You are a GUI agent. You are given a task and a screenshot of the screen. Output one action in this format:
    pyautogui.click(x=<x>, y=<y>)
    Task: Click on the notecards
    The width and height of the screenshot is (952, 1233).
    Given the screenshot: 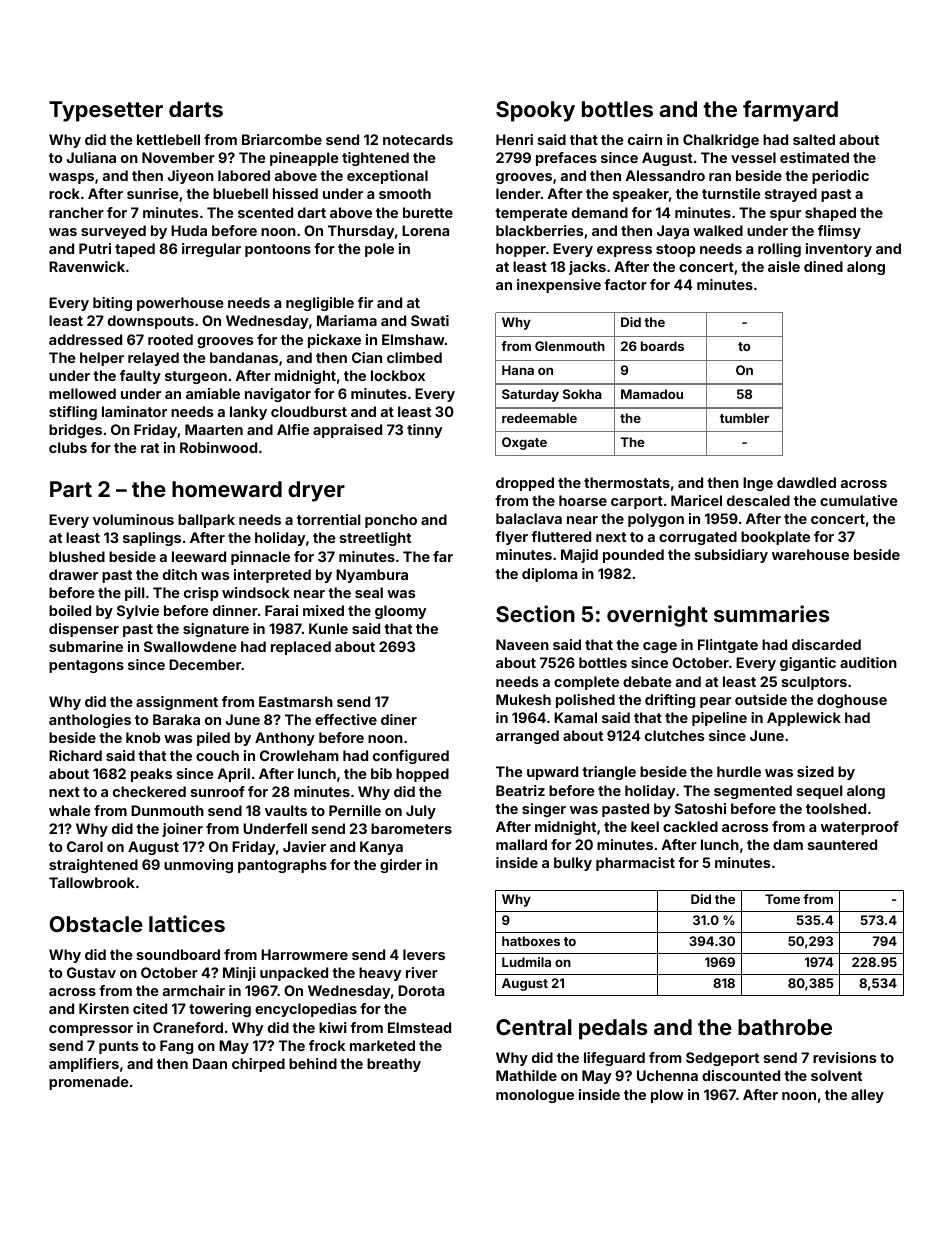 What is the action you would take?
    pyautogui.click(x=418, y=139)
